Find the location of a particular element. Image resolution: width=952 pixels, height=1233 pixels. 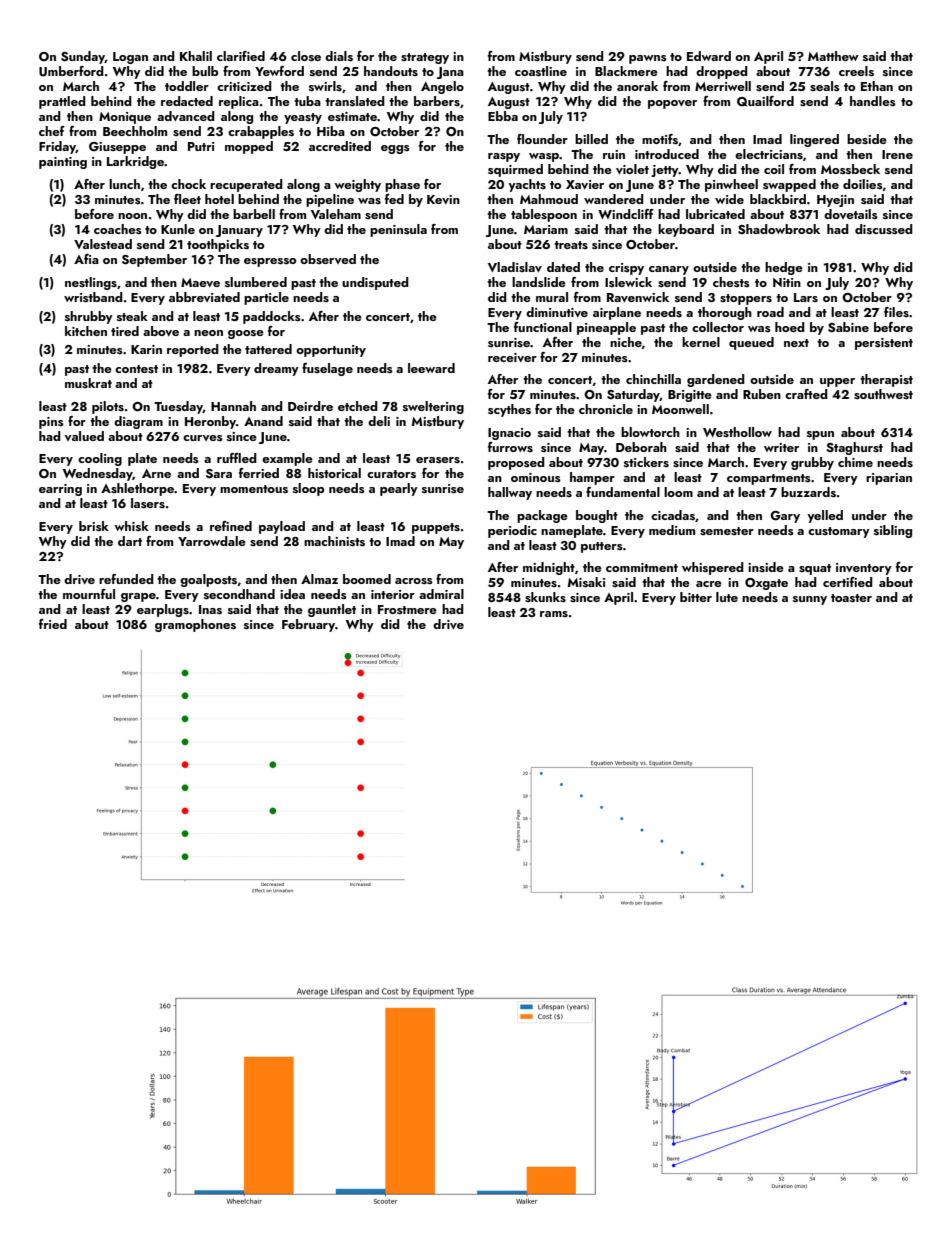

strategy is located at coordinates (425, 58).
